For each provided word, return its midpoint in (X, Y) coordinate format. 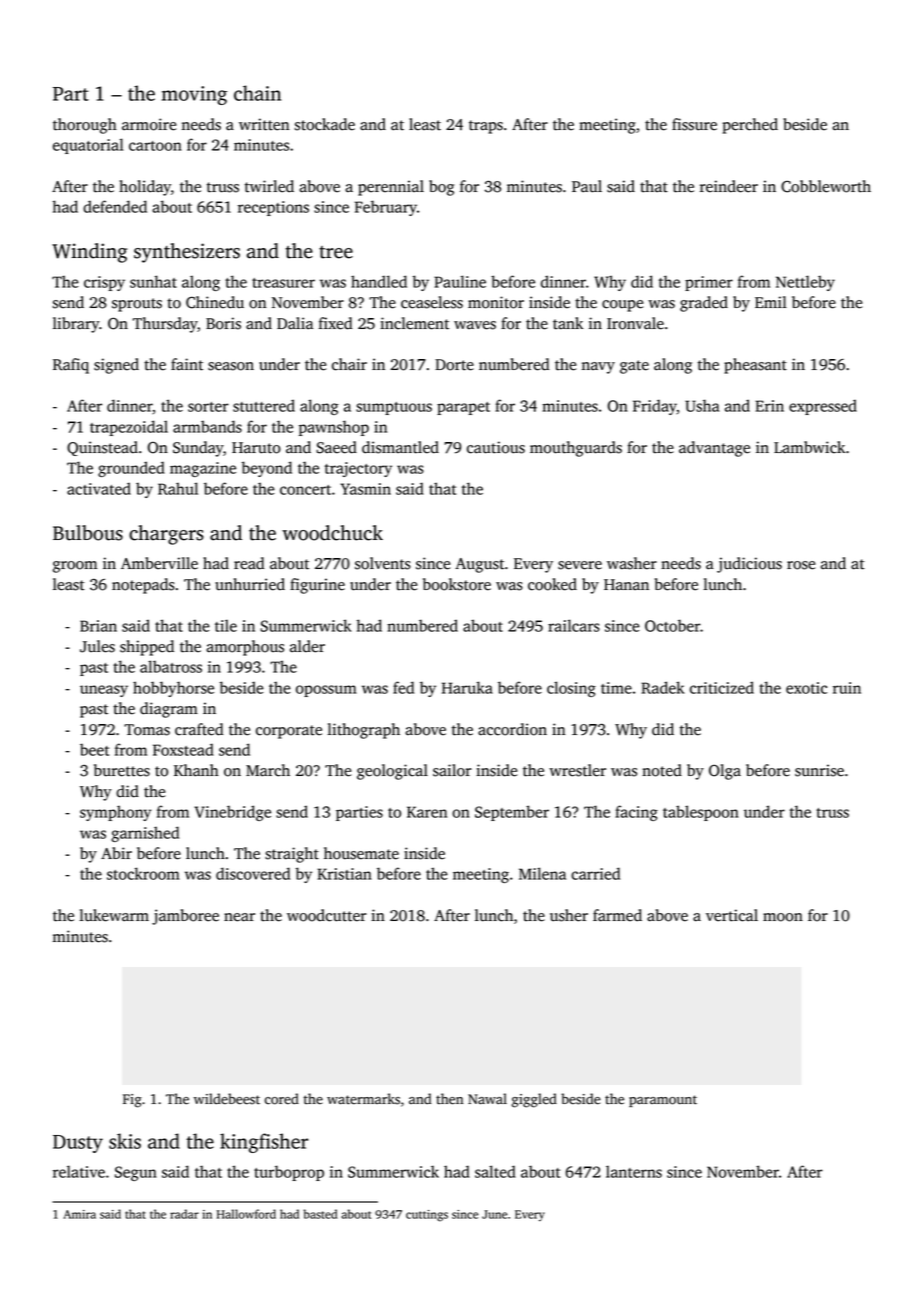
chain (257, 93)
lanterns (634, 1172)
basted (320, 1214)
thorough (85, 126)
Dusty (78, 1144)
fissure (694, 124)
